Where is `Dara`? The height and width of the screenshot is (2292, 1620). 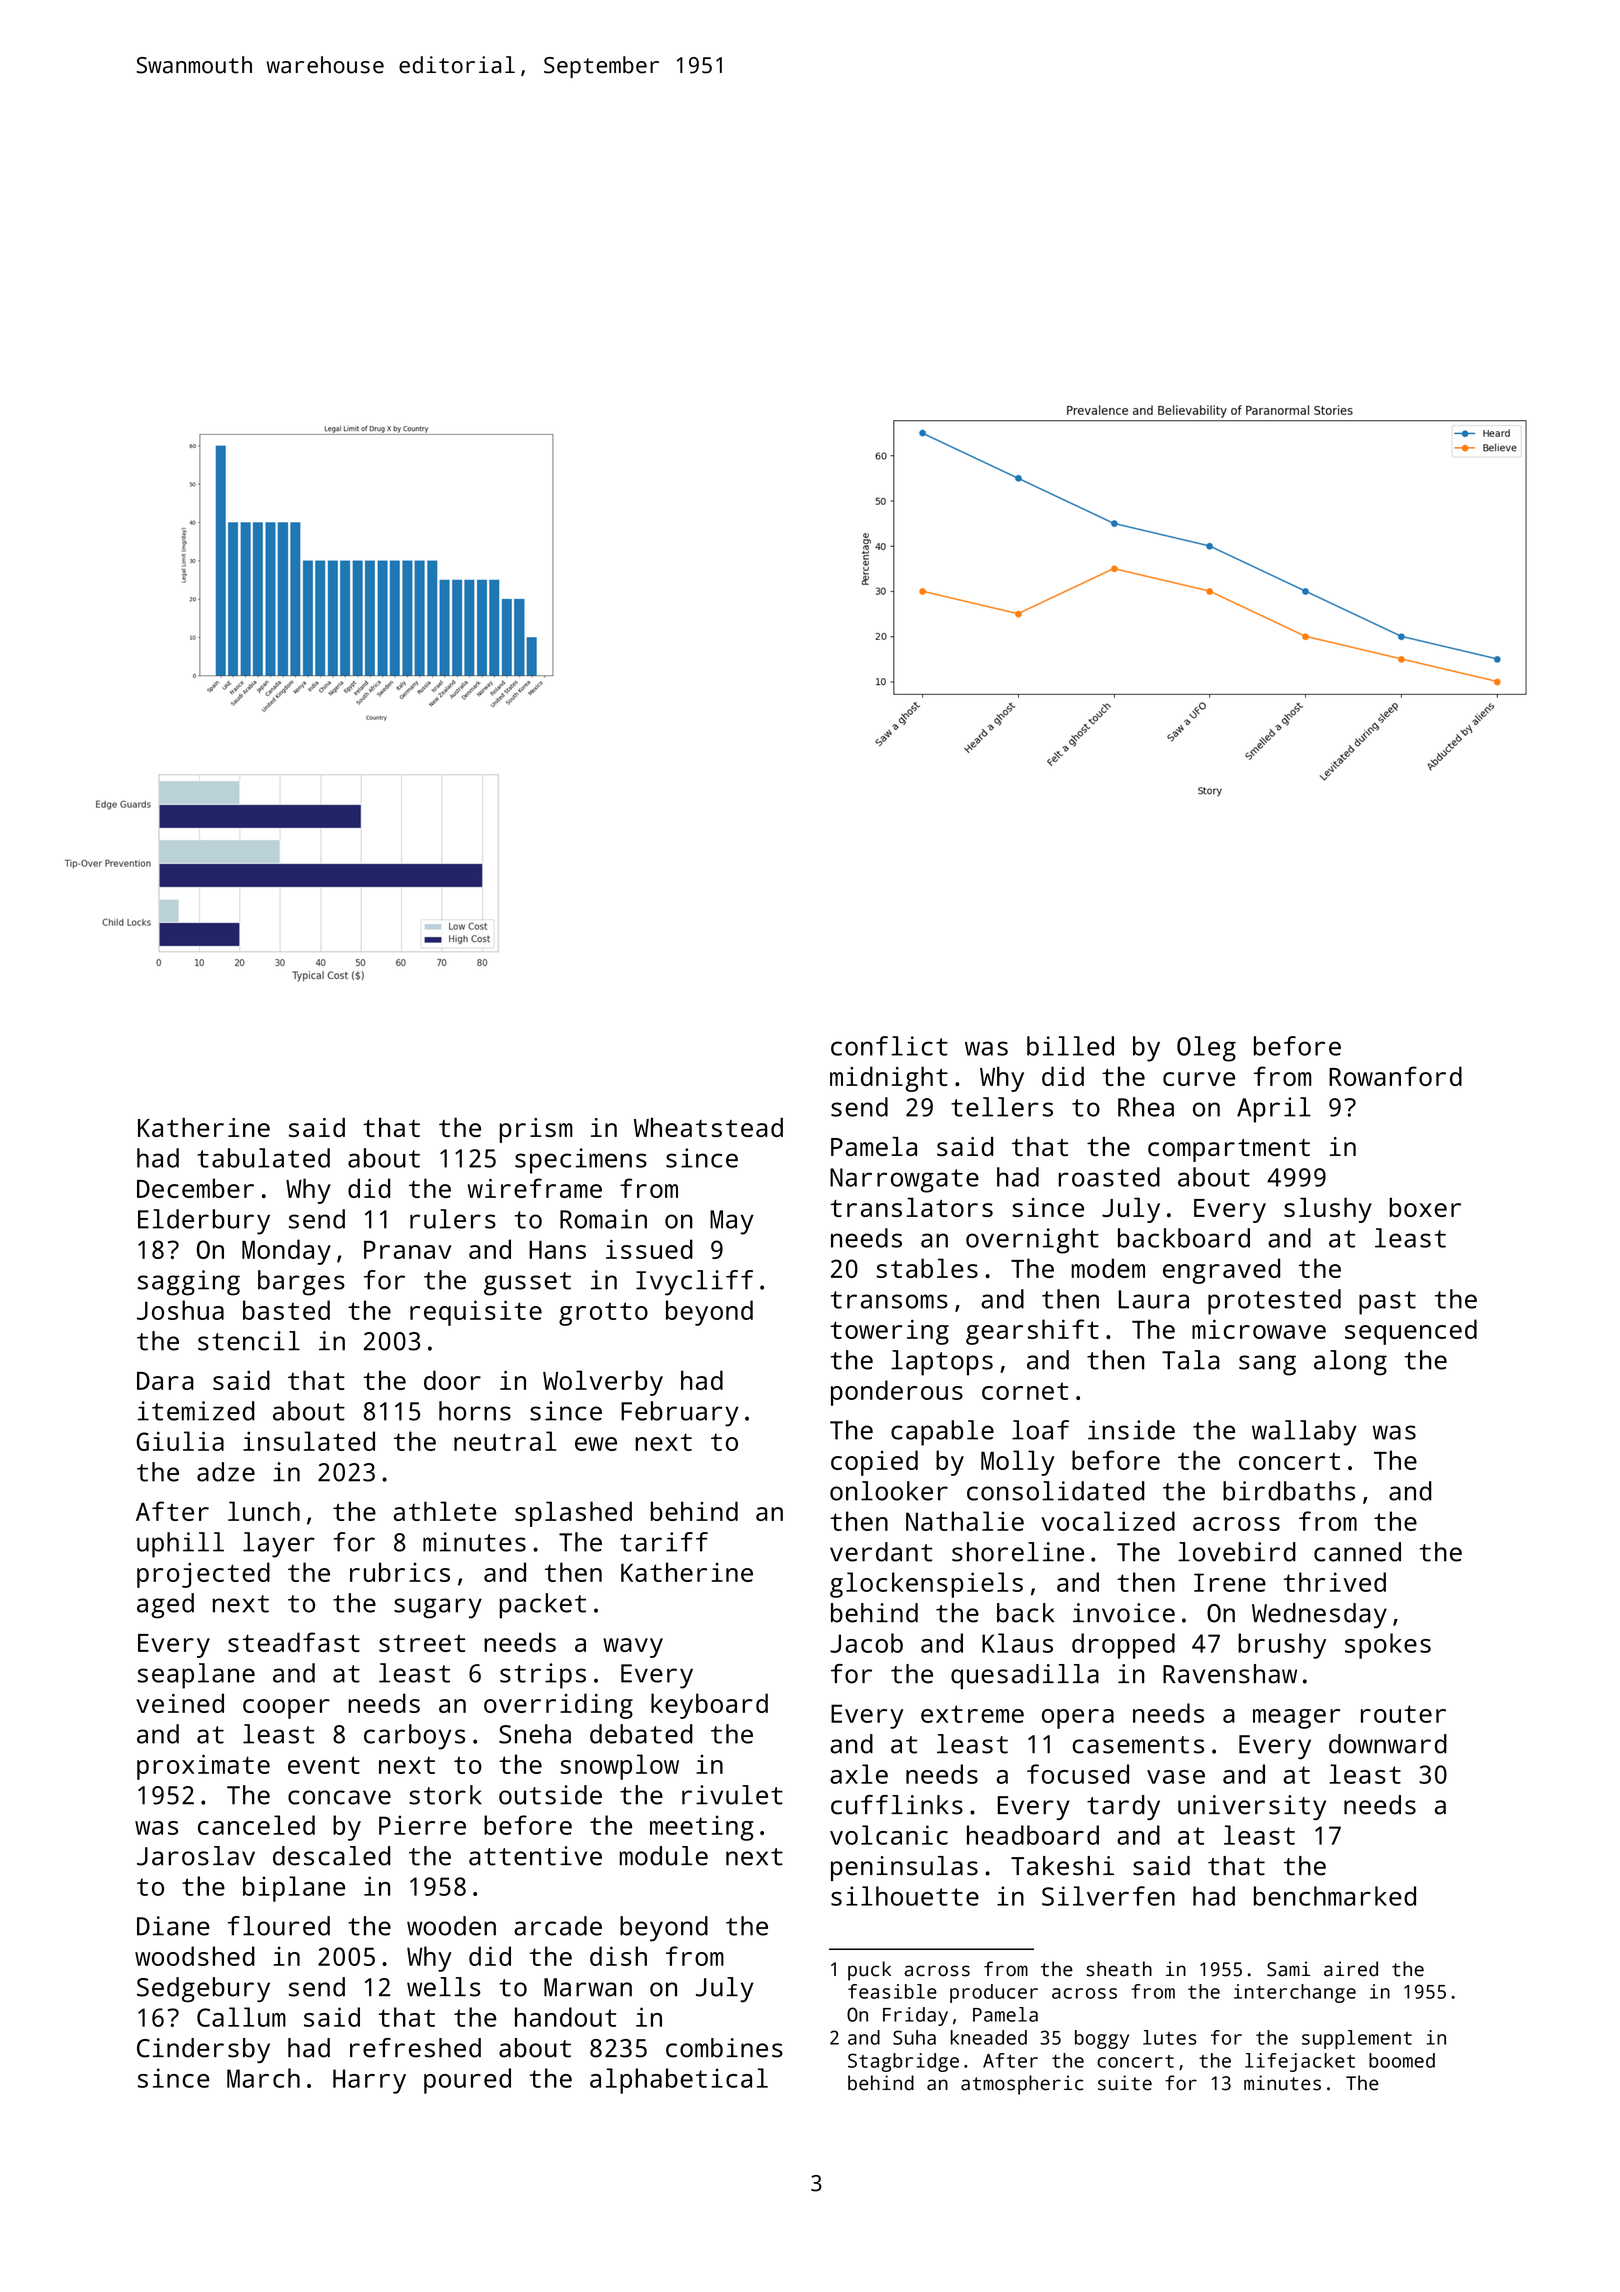
Dara is located at coordinates (165, 1381).
